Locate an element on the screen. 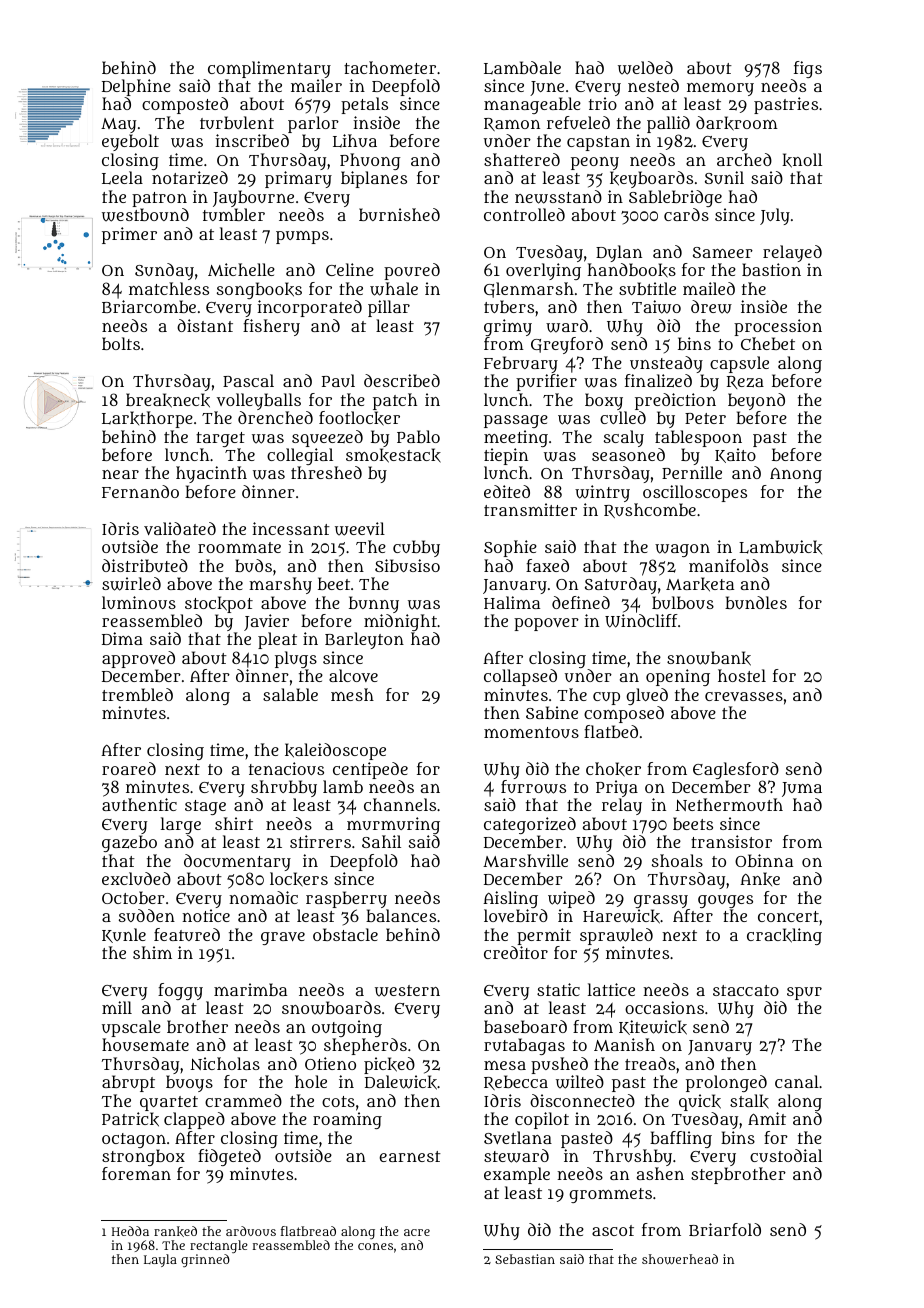  inscribed is located at coordinates (252, 140).
